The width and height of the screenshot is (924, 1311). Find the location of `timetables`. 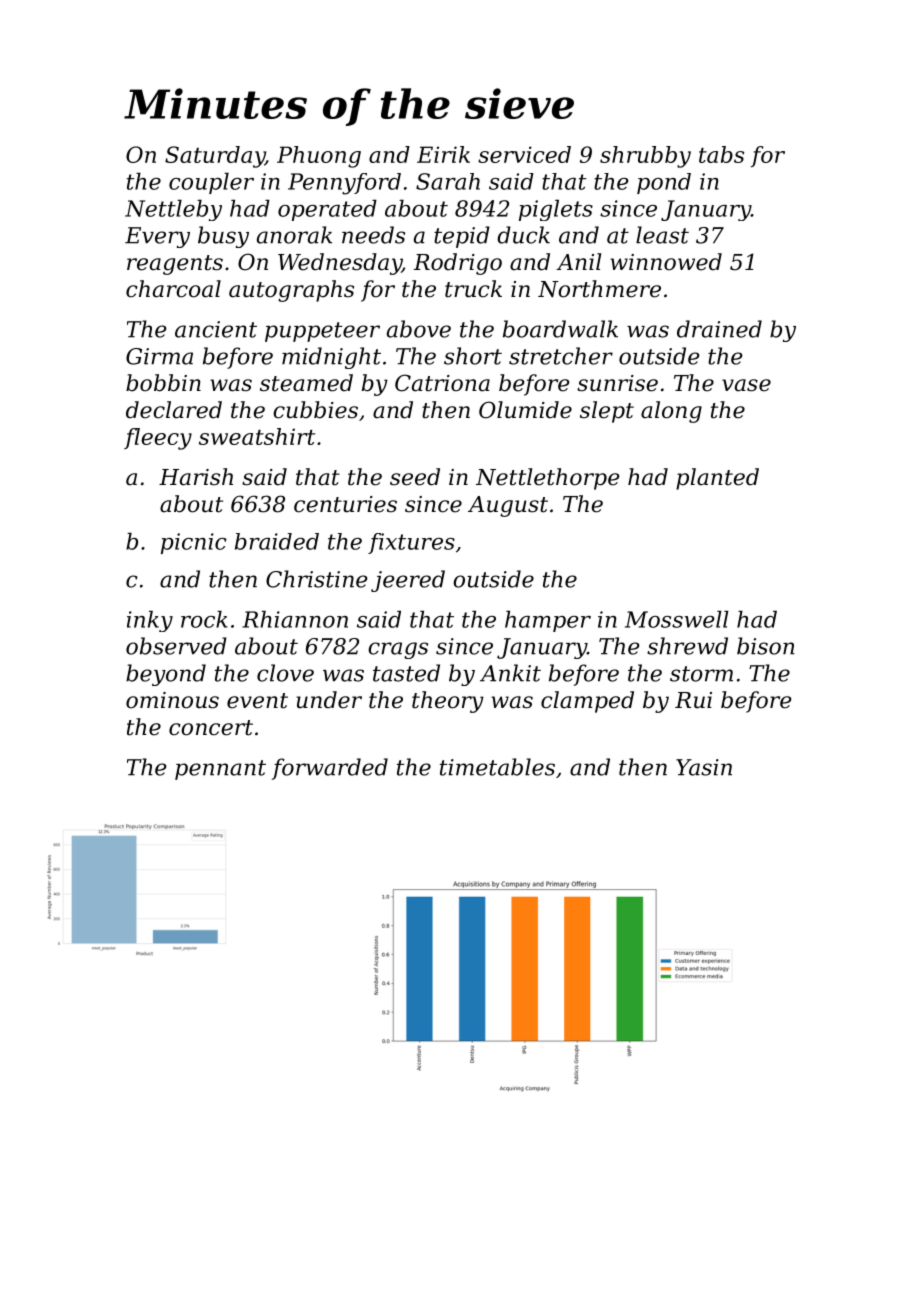

timetables is located at coordinates (497, 767).
